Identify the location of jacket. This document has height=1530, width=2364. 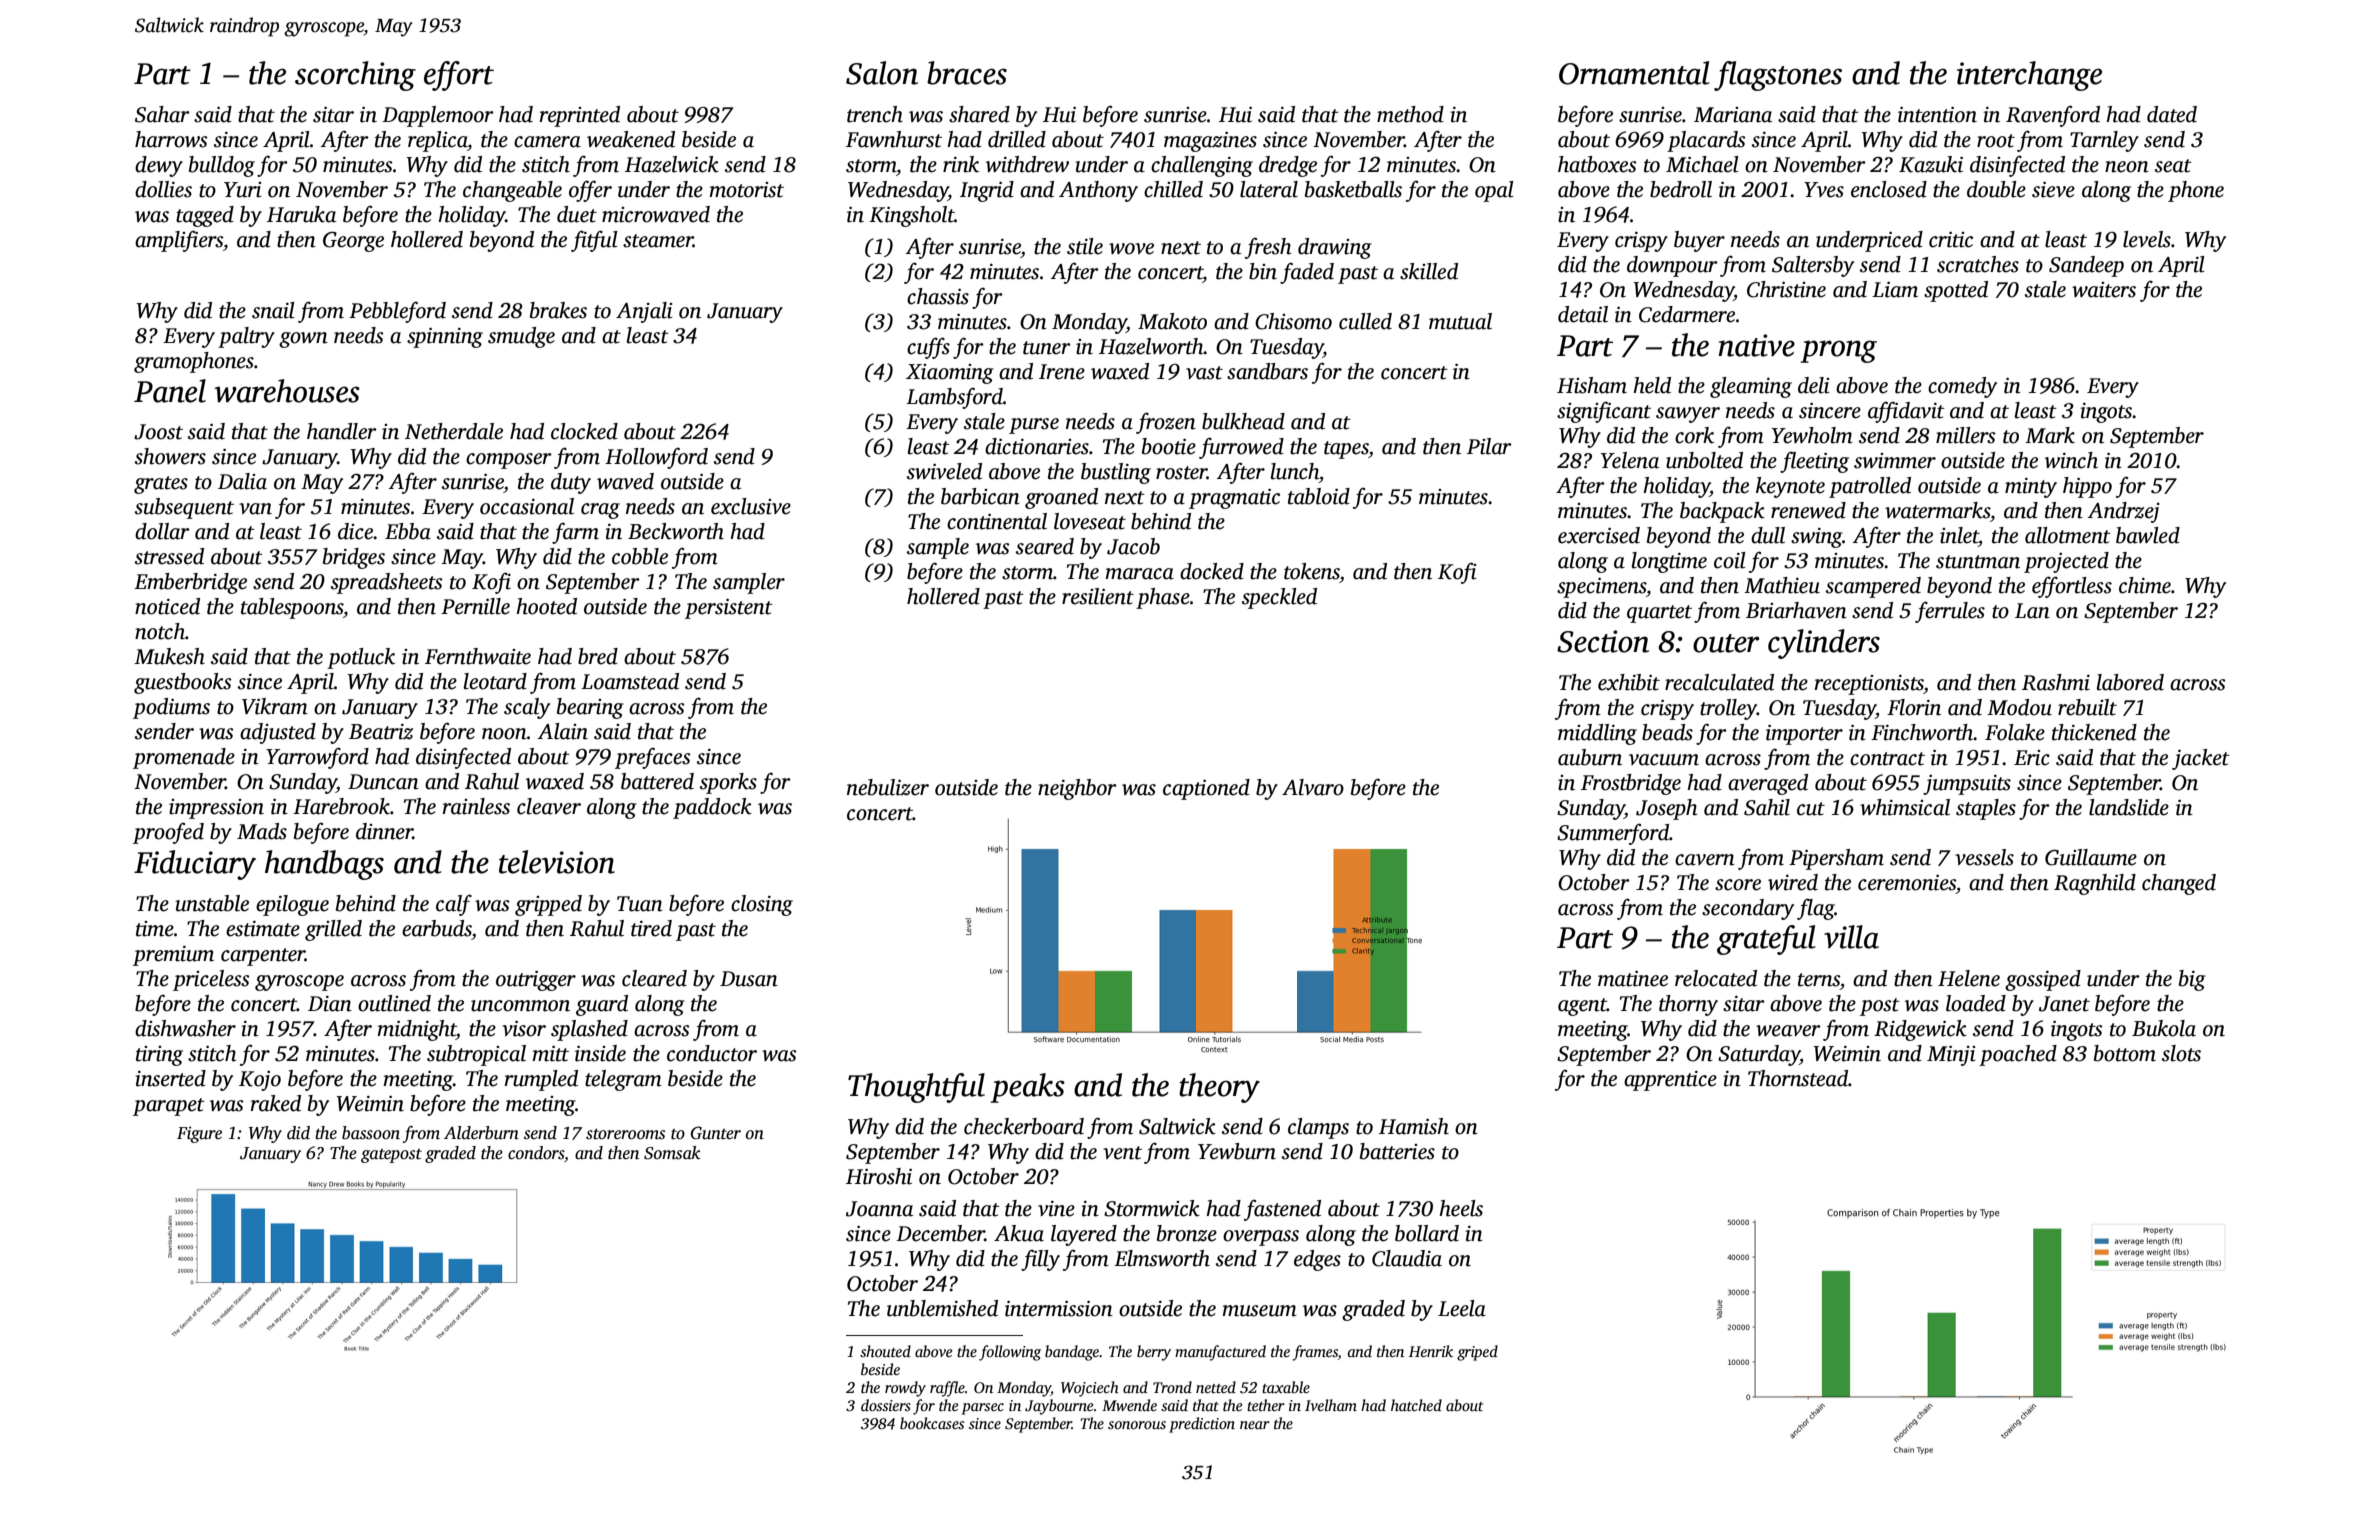
(2201, 759).
